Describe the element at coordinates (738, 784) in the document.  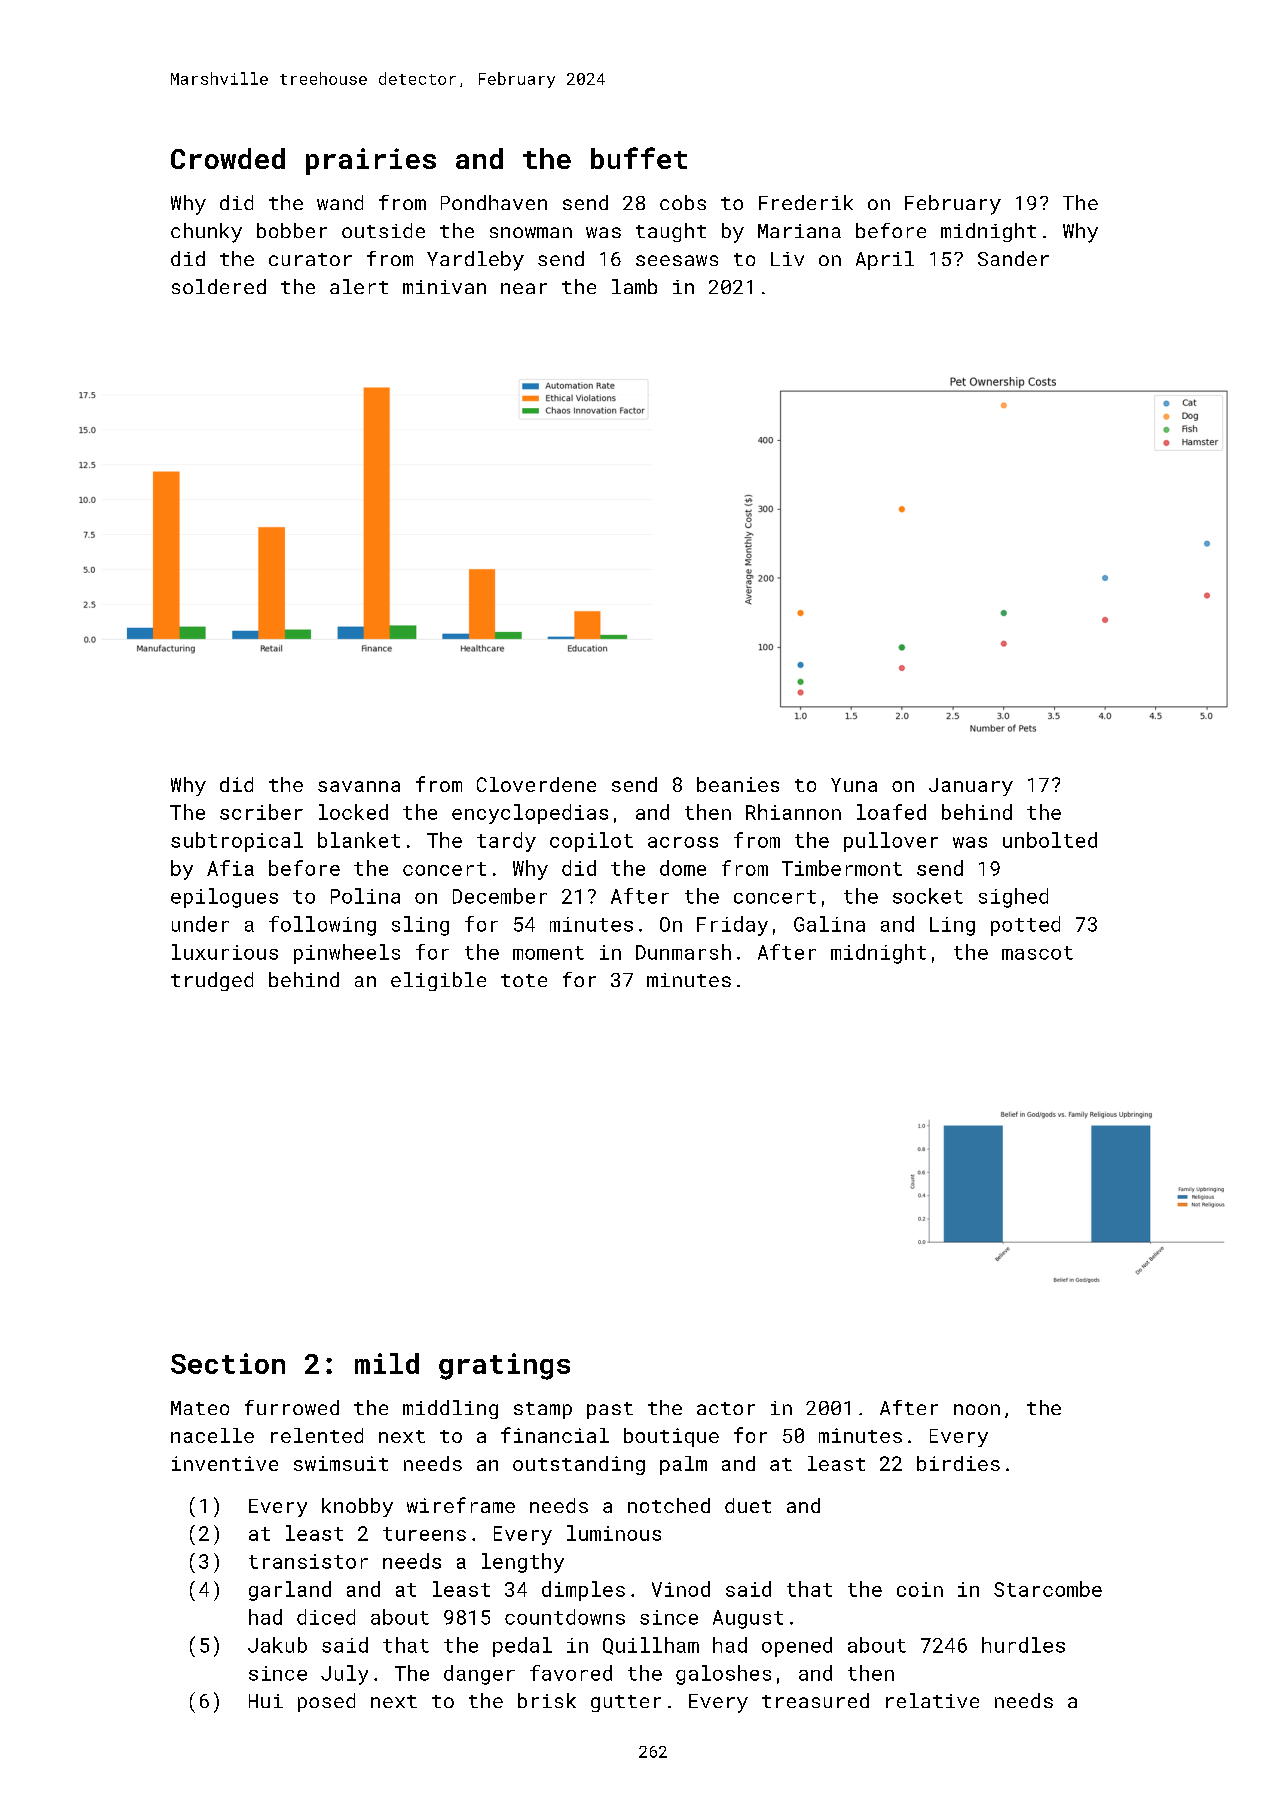
I see `beanies` at that location.
